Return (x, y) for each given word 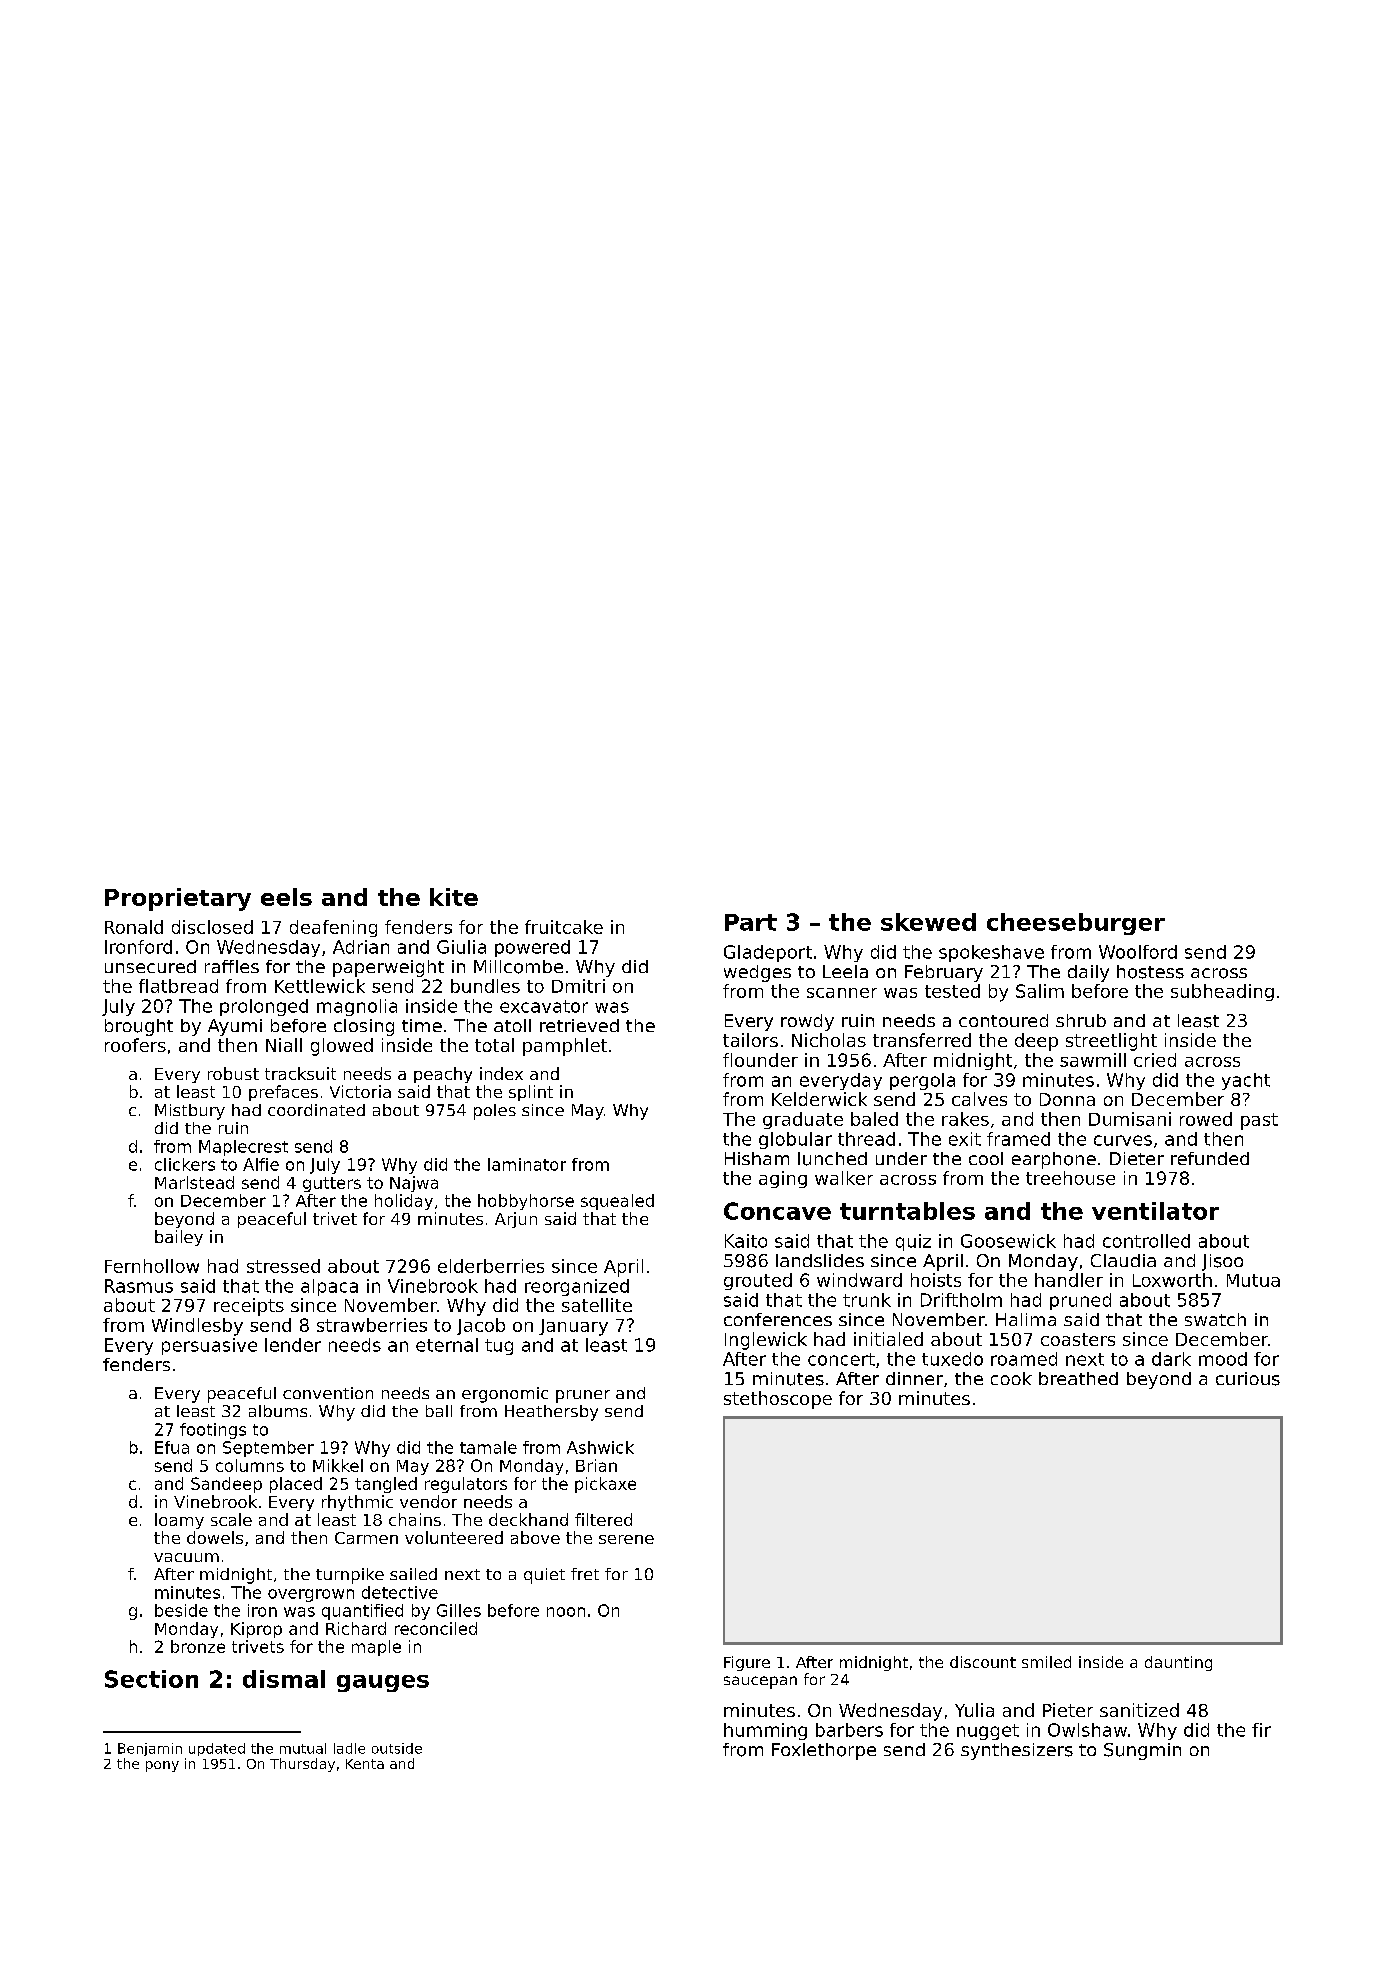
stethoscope (778, 1400)
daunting (1178, 1663)
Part (751, 922)
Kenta (365, 1764)
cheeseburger (1076, 924)
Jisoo (1222, 1262)
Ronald (134, 927)
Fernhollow (152, 1266)
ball (439, 1411)
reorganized (577, 1287)
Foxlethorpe (824, 1751)
